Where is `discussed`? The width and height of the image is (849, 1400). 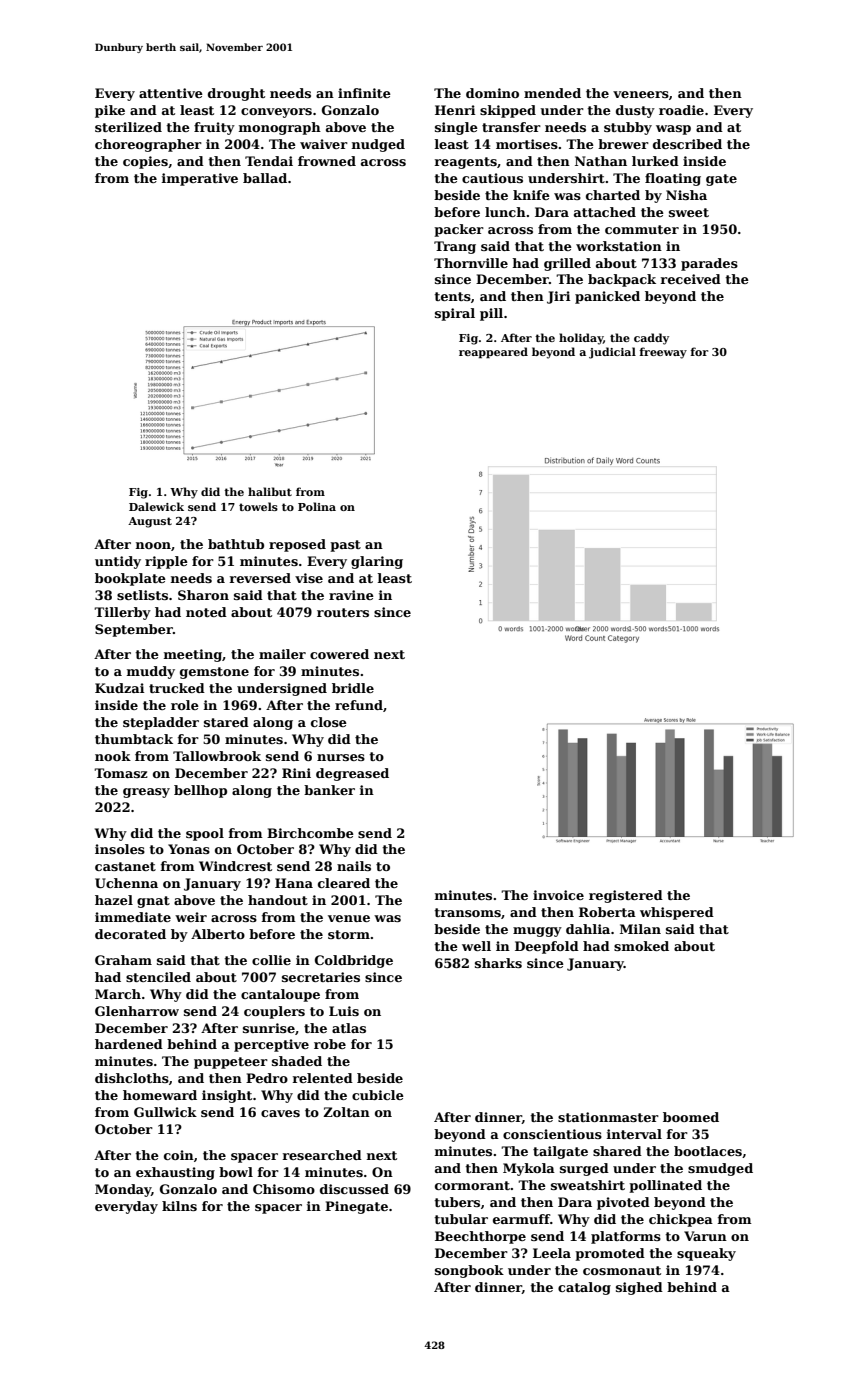
discussed is located at coordinates (354, 1189).
